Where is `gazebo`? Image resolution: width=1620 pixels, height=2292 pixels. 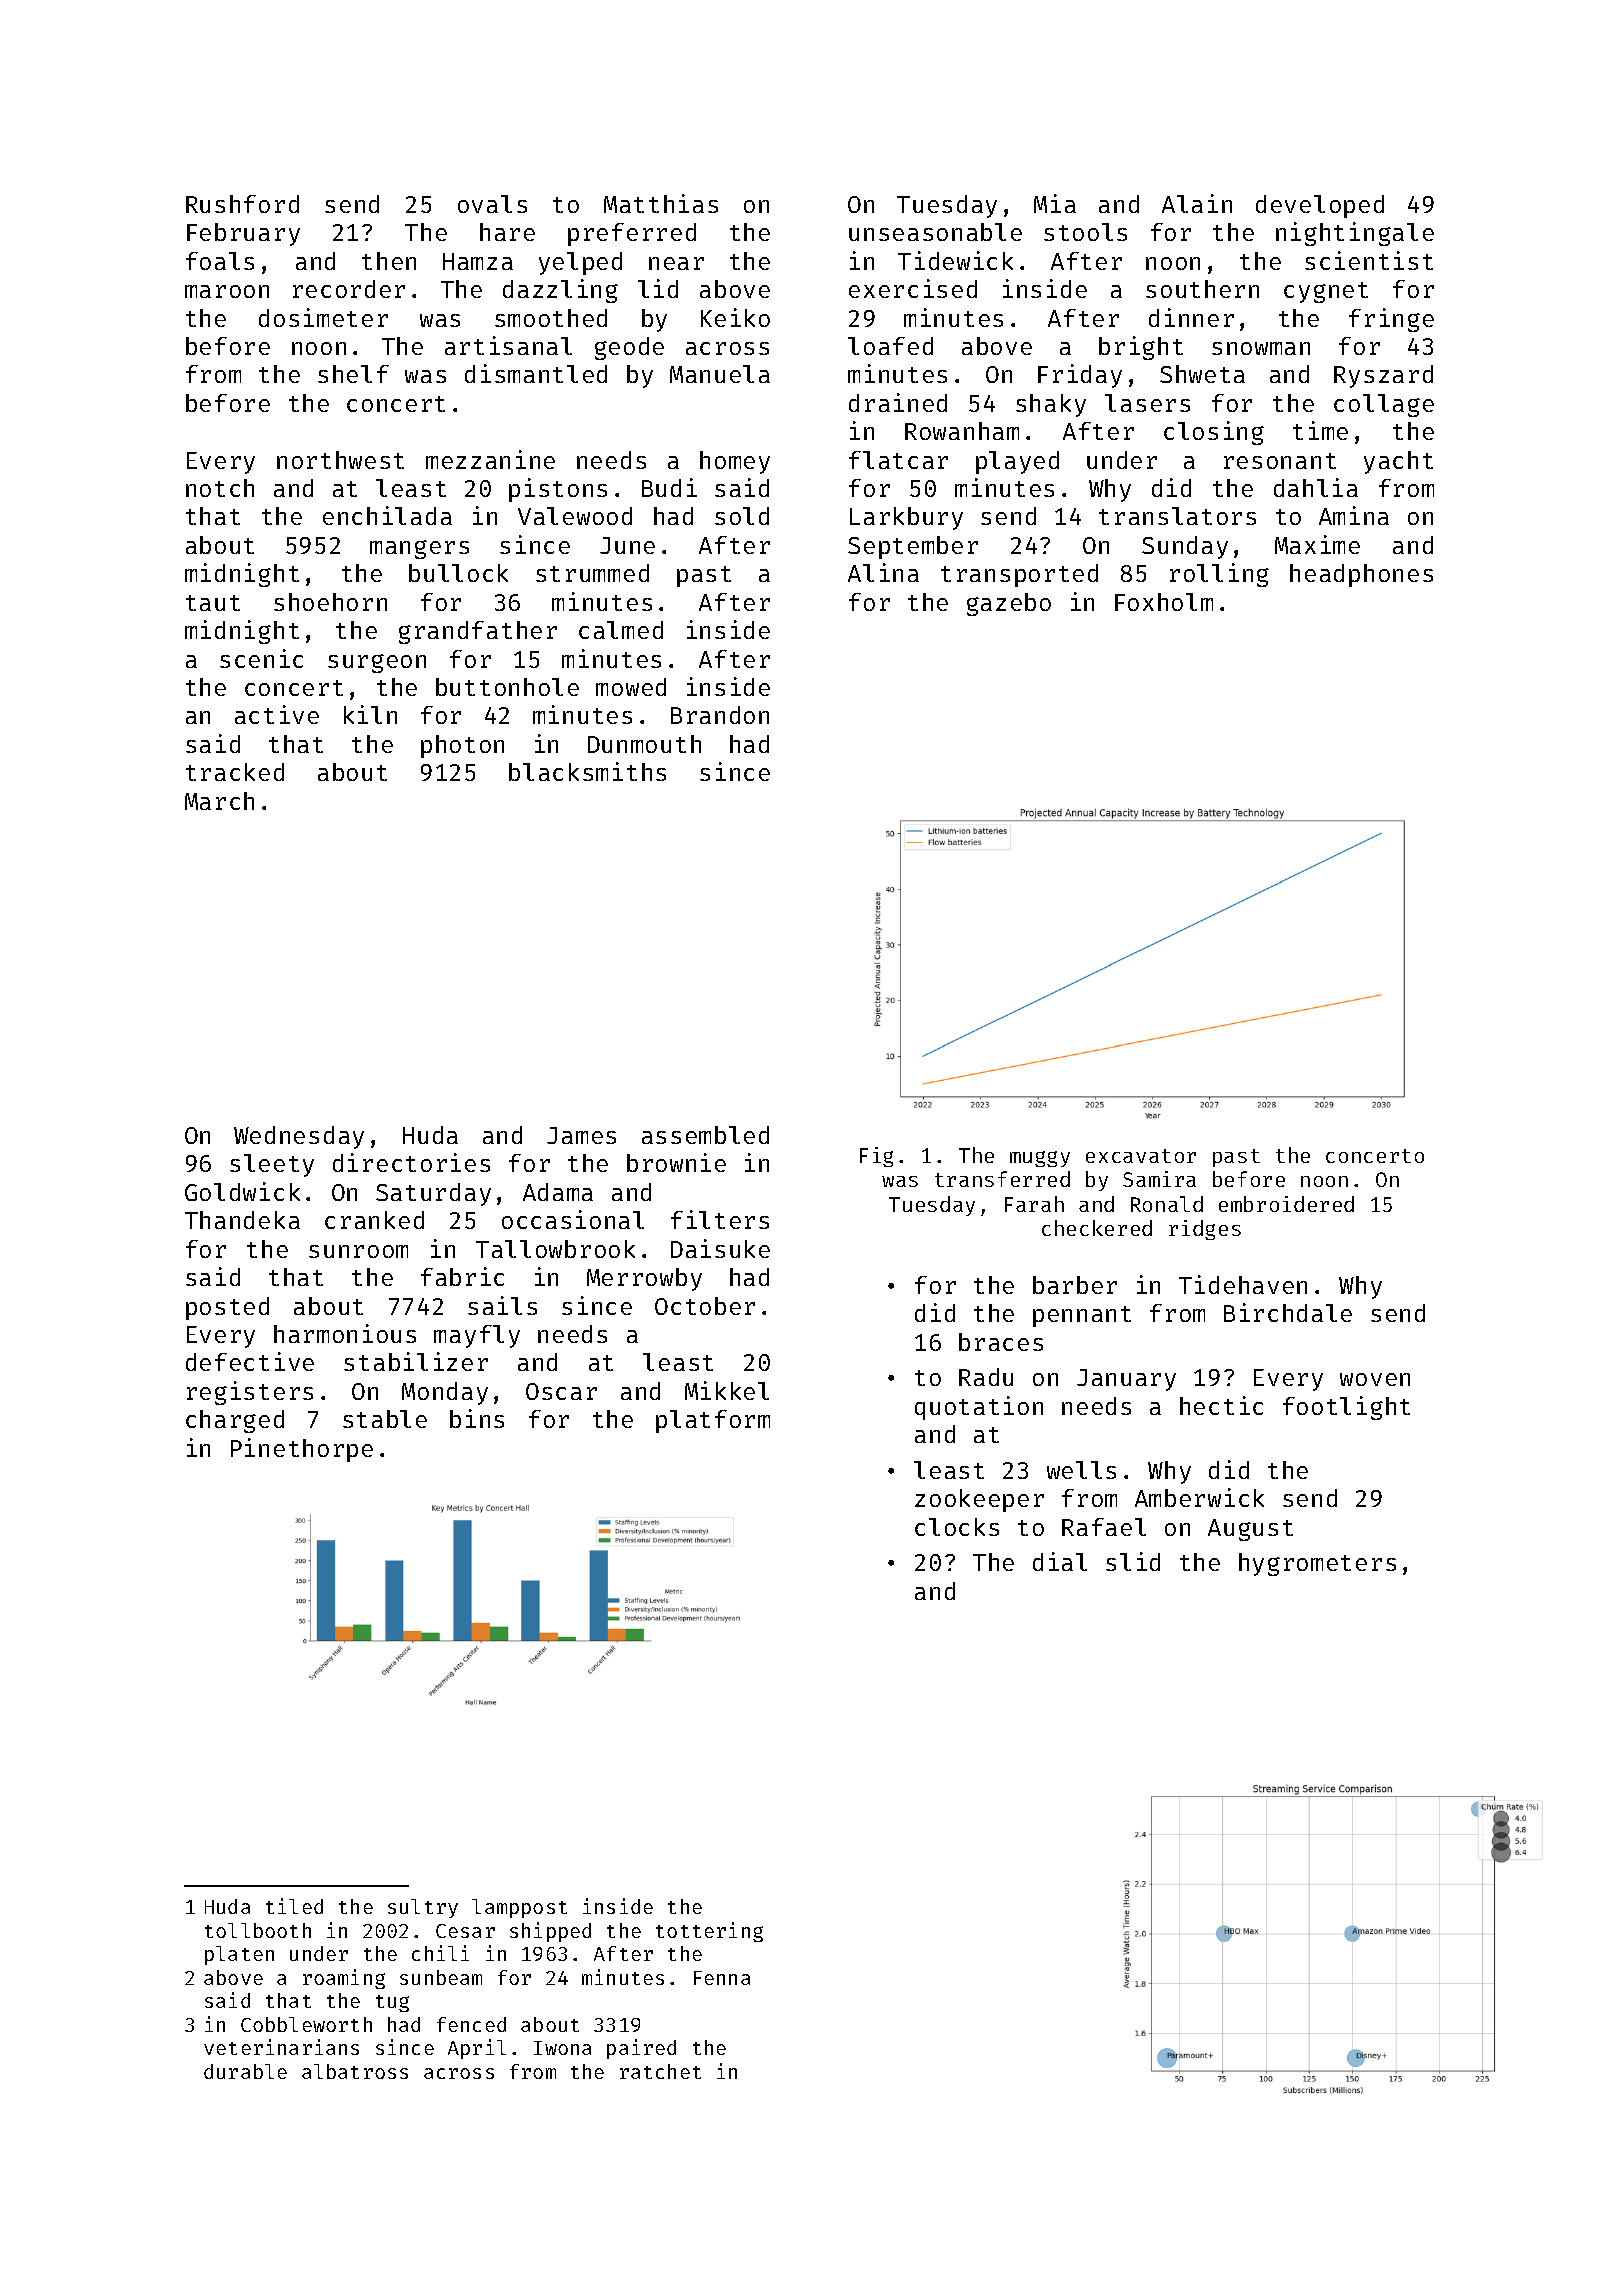 gazebo is located at coordinates (1009, 604).
